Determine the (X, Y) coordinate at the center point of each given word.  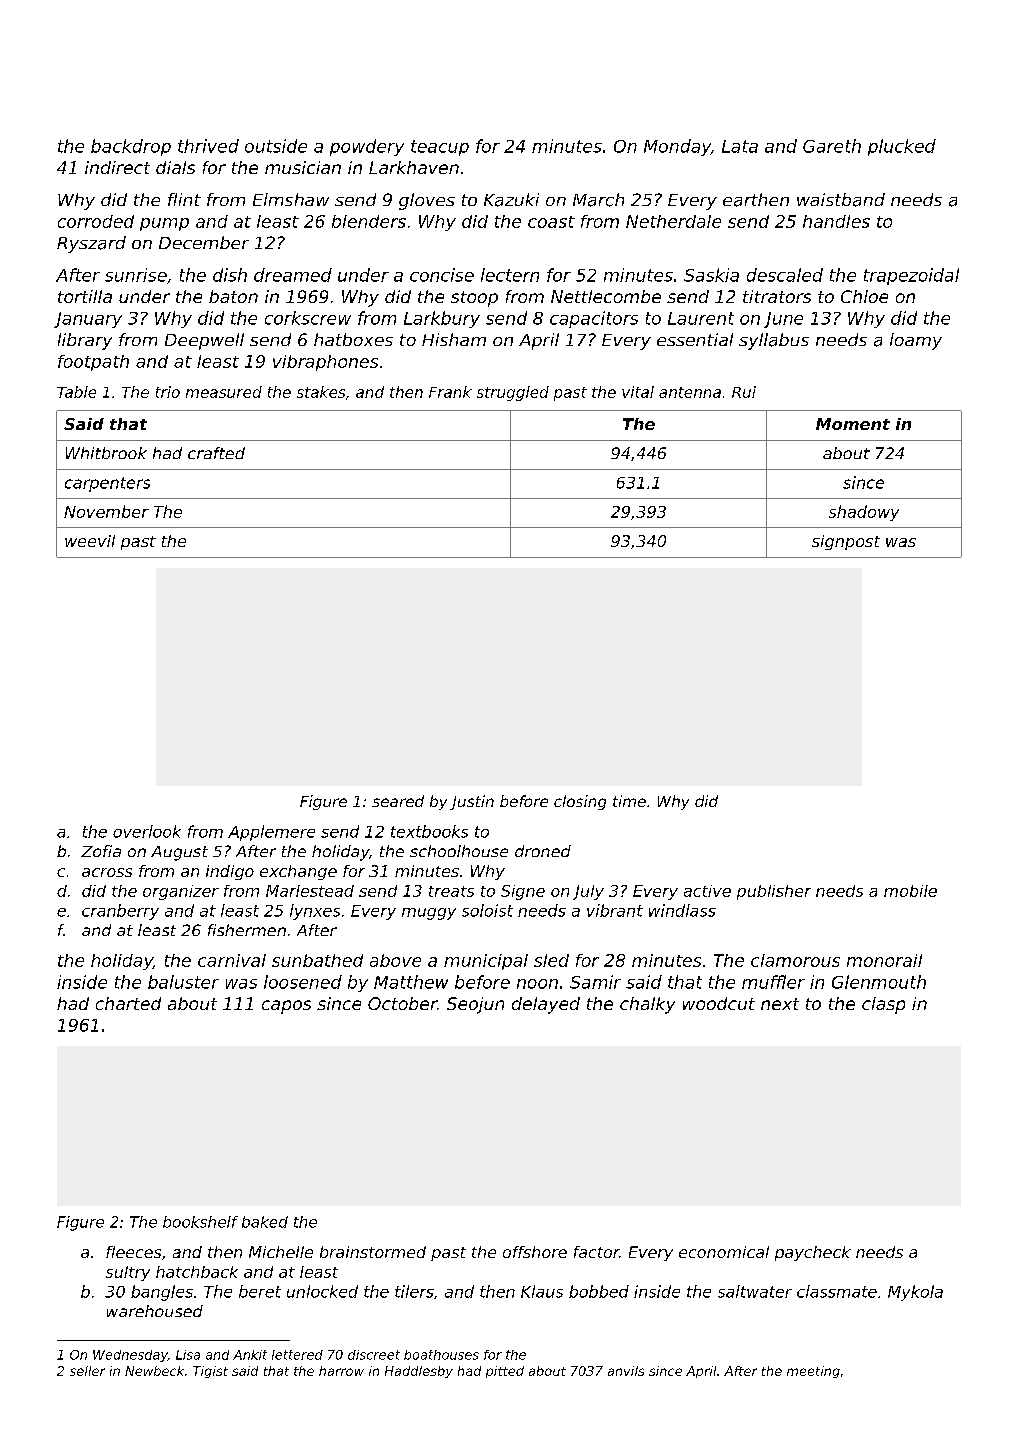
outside (276, 146)
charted (128, 1003)
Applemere (271, 833)
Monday (677, 147)
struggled (513, 393)
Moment (853, 424)
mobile (910, 891)
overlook (147, 831)
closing (580, 802)
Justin (472, 802)
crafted (216, 453)
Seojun (475, 1005)
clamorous (795, 960)
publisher (774, 892)
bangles (162, 1293)
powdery (367, 147)
